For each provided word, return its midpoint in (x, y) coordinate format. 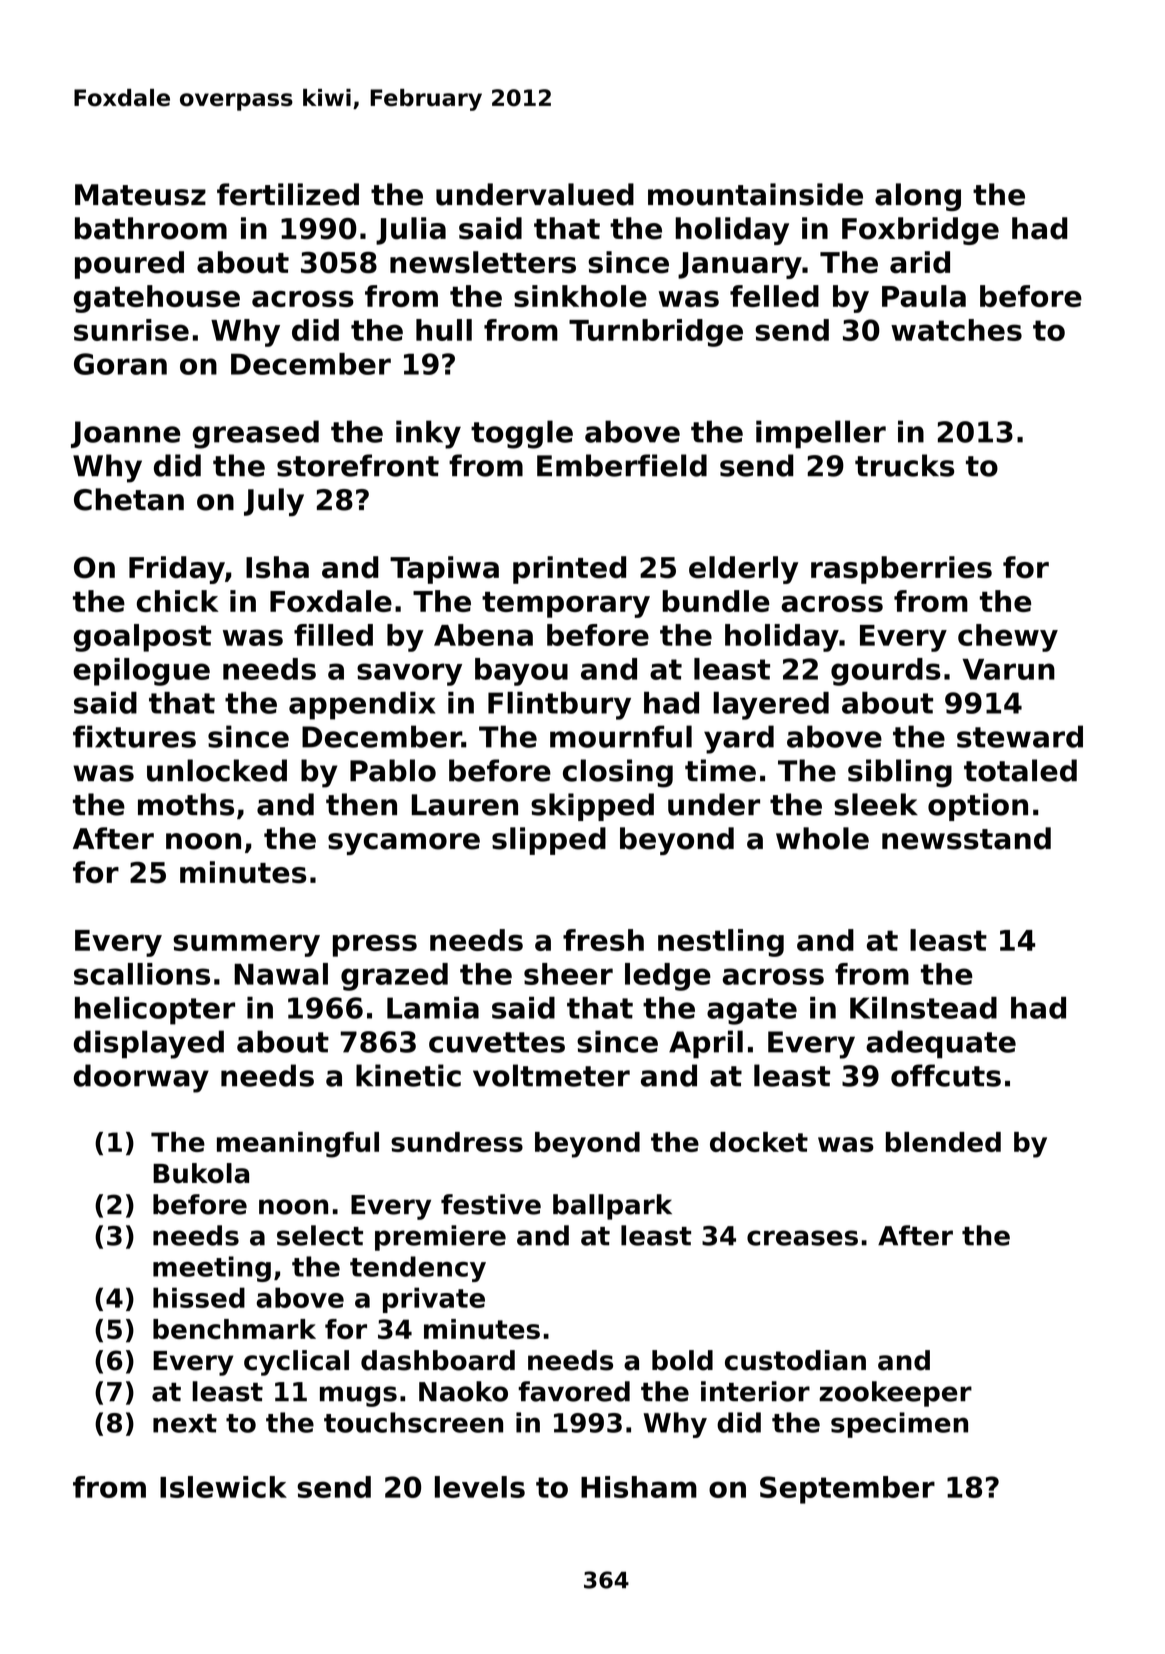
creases (802, 1238)
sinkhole (580, 296)
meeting (212, 1269)
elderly (743, 570)
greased (256, 434)
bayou (521, 672)
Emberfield (622, 465)
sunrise (131, 330)
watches (956, 330)
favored (574, 1391)
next (185, 1423)
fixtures (134, 736)
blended (943, 1142)
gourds (886, 672)
